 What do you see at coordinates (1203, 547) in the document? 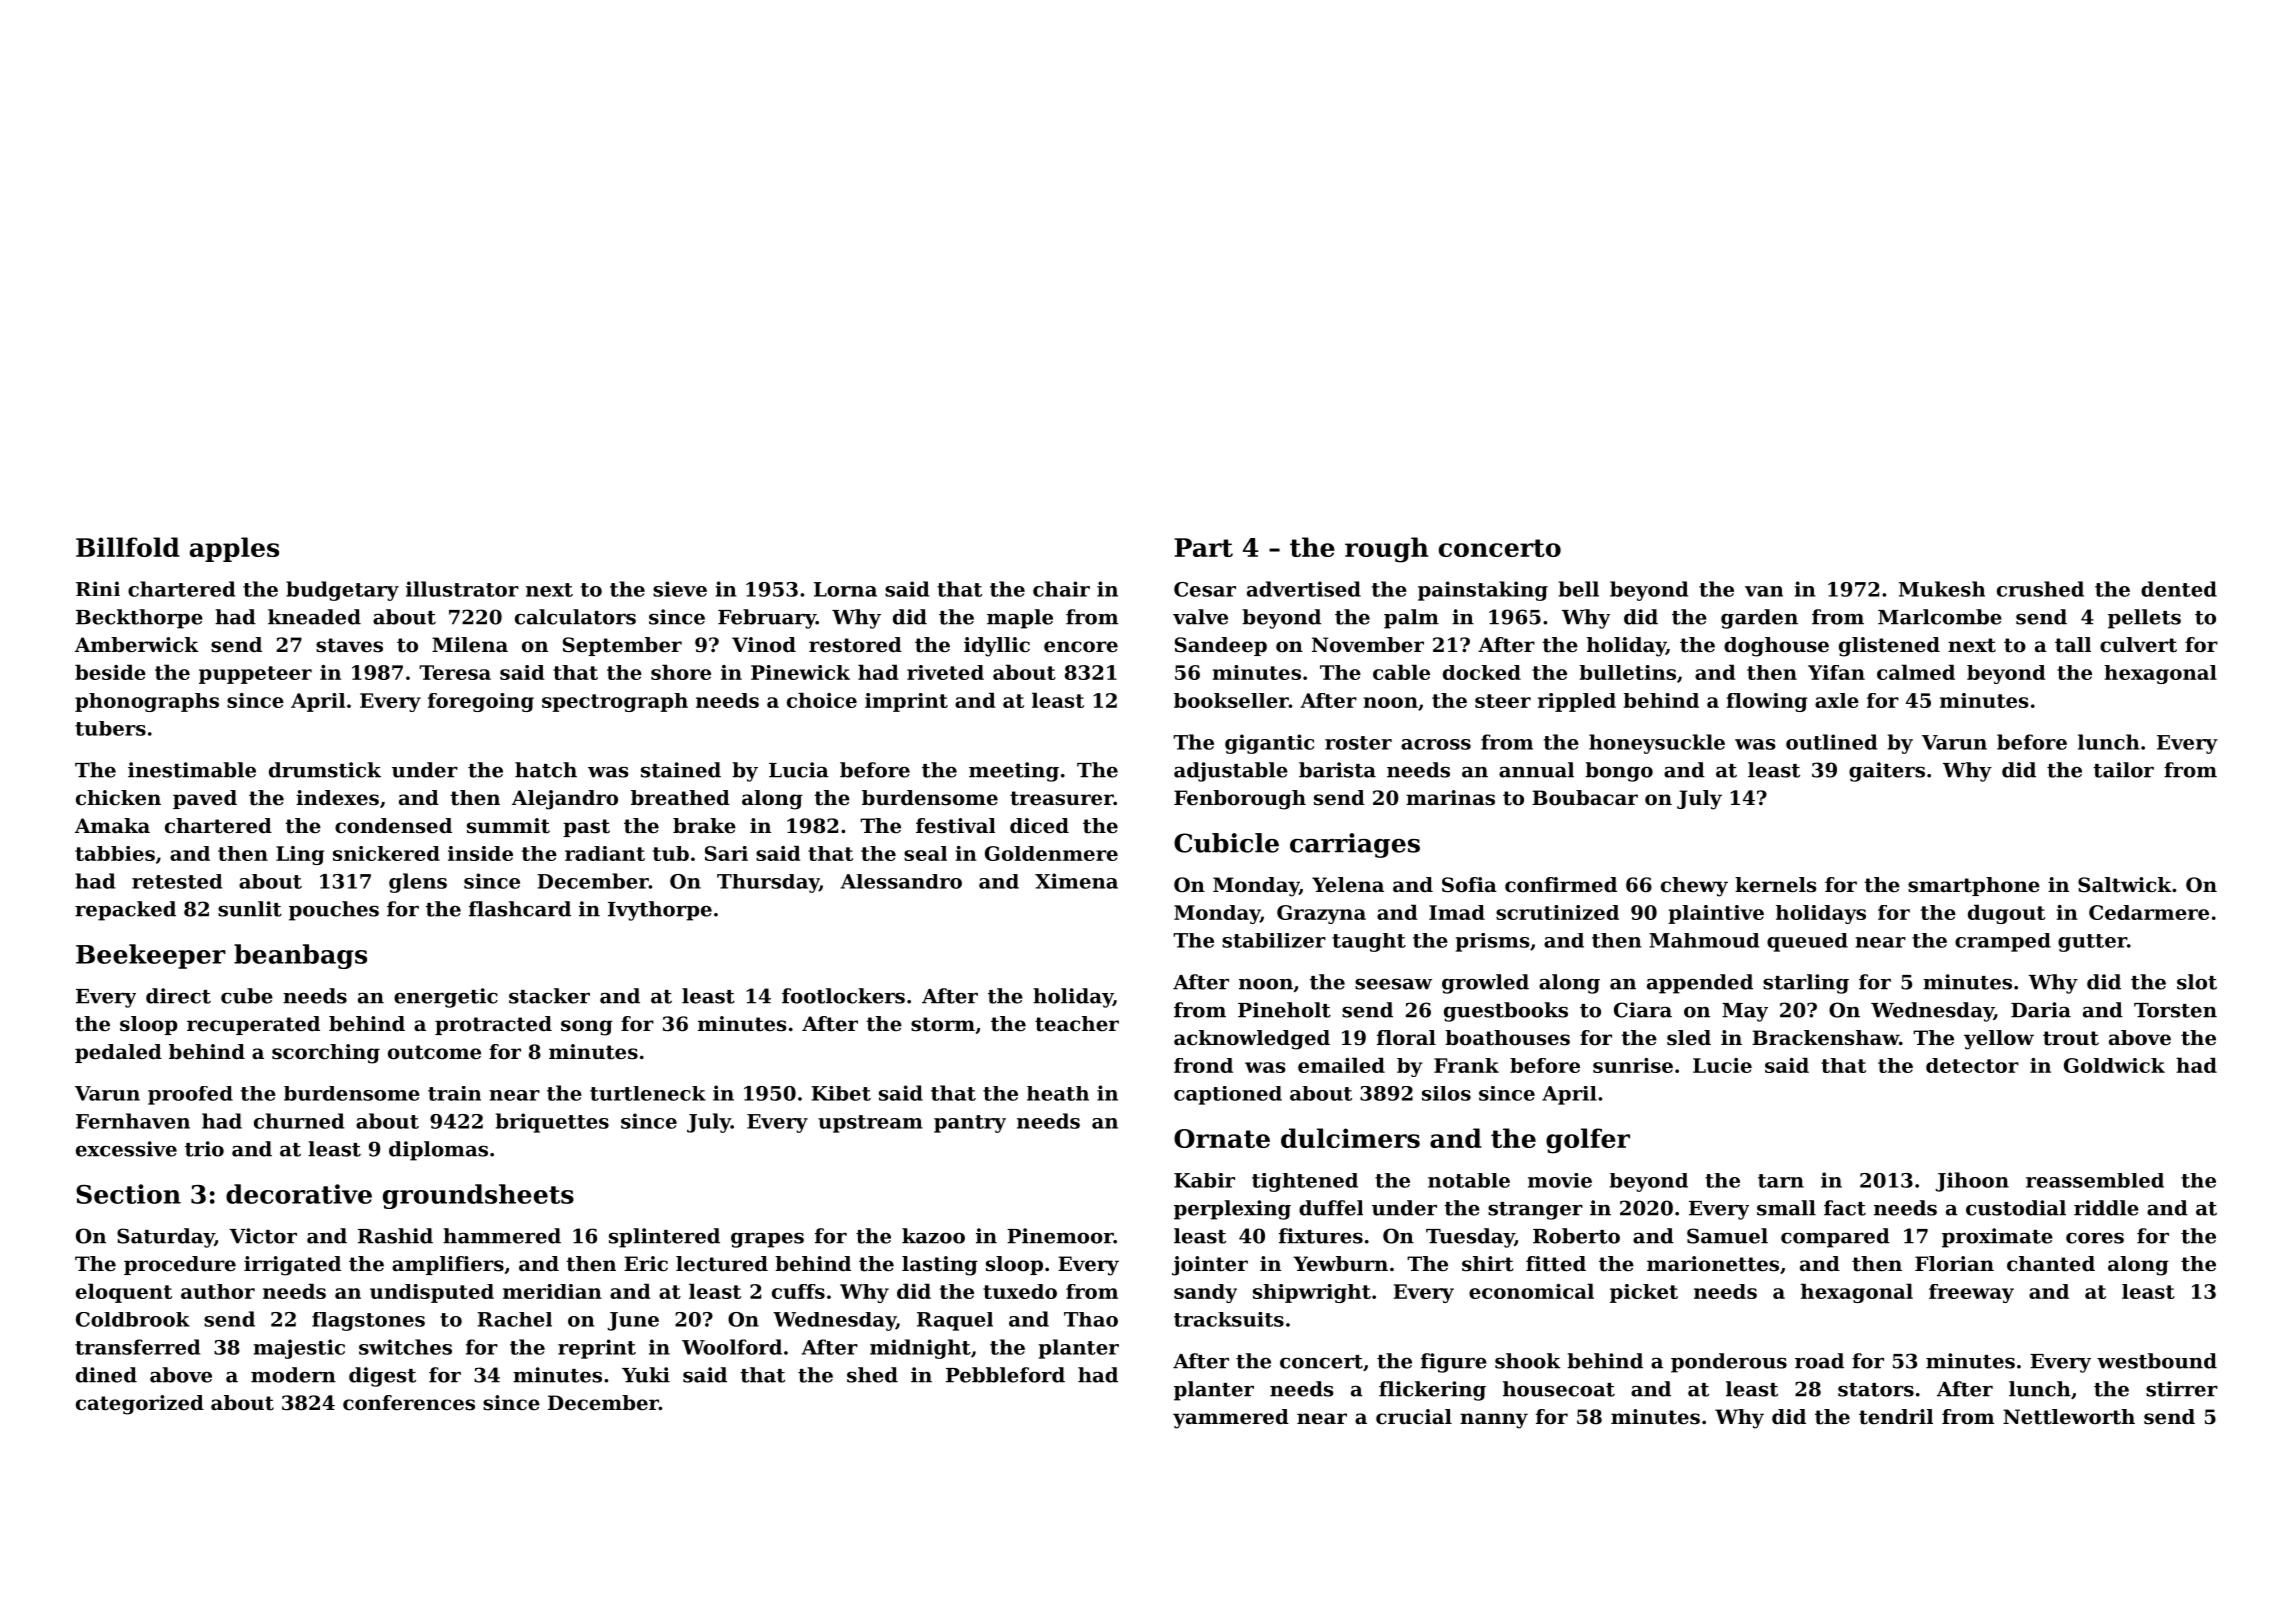
I see `Part` at bounding box center [1203, 547].
